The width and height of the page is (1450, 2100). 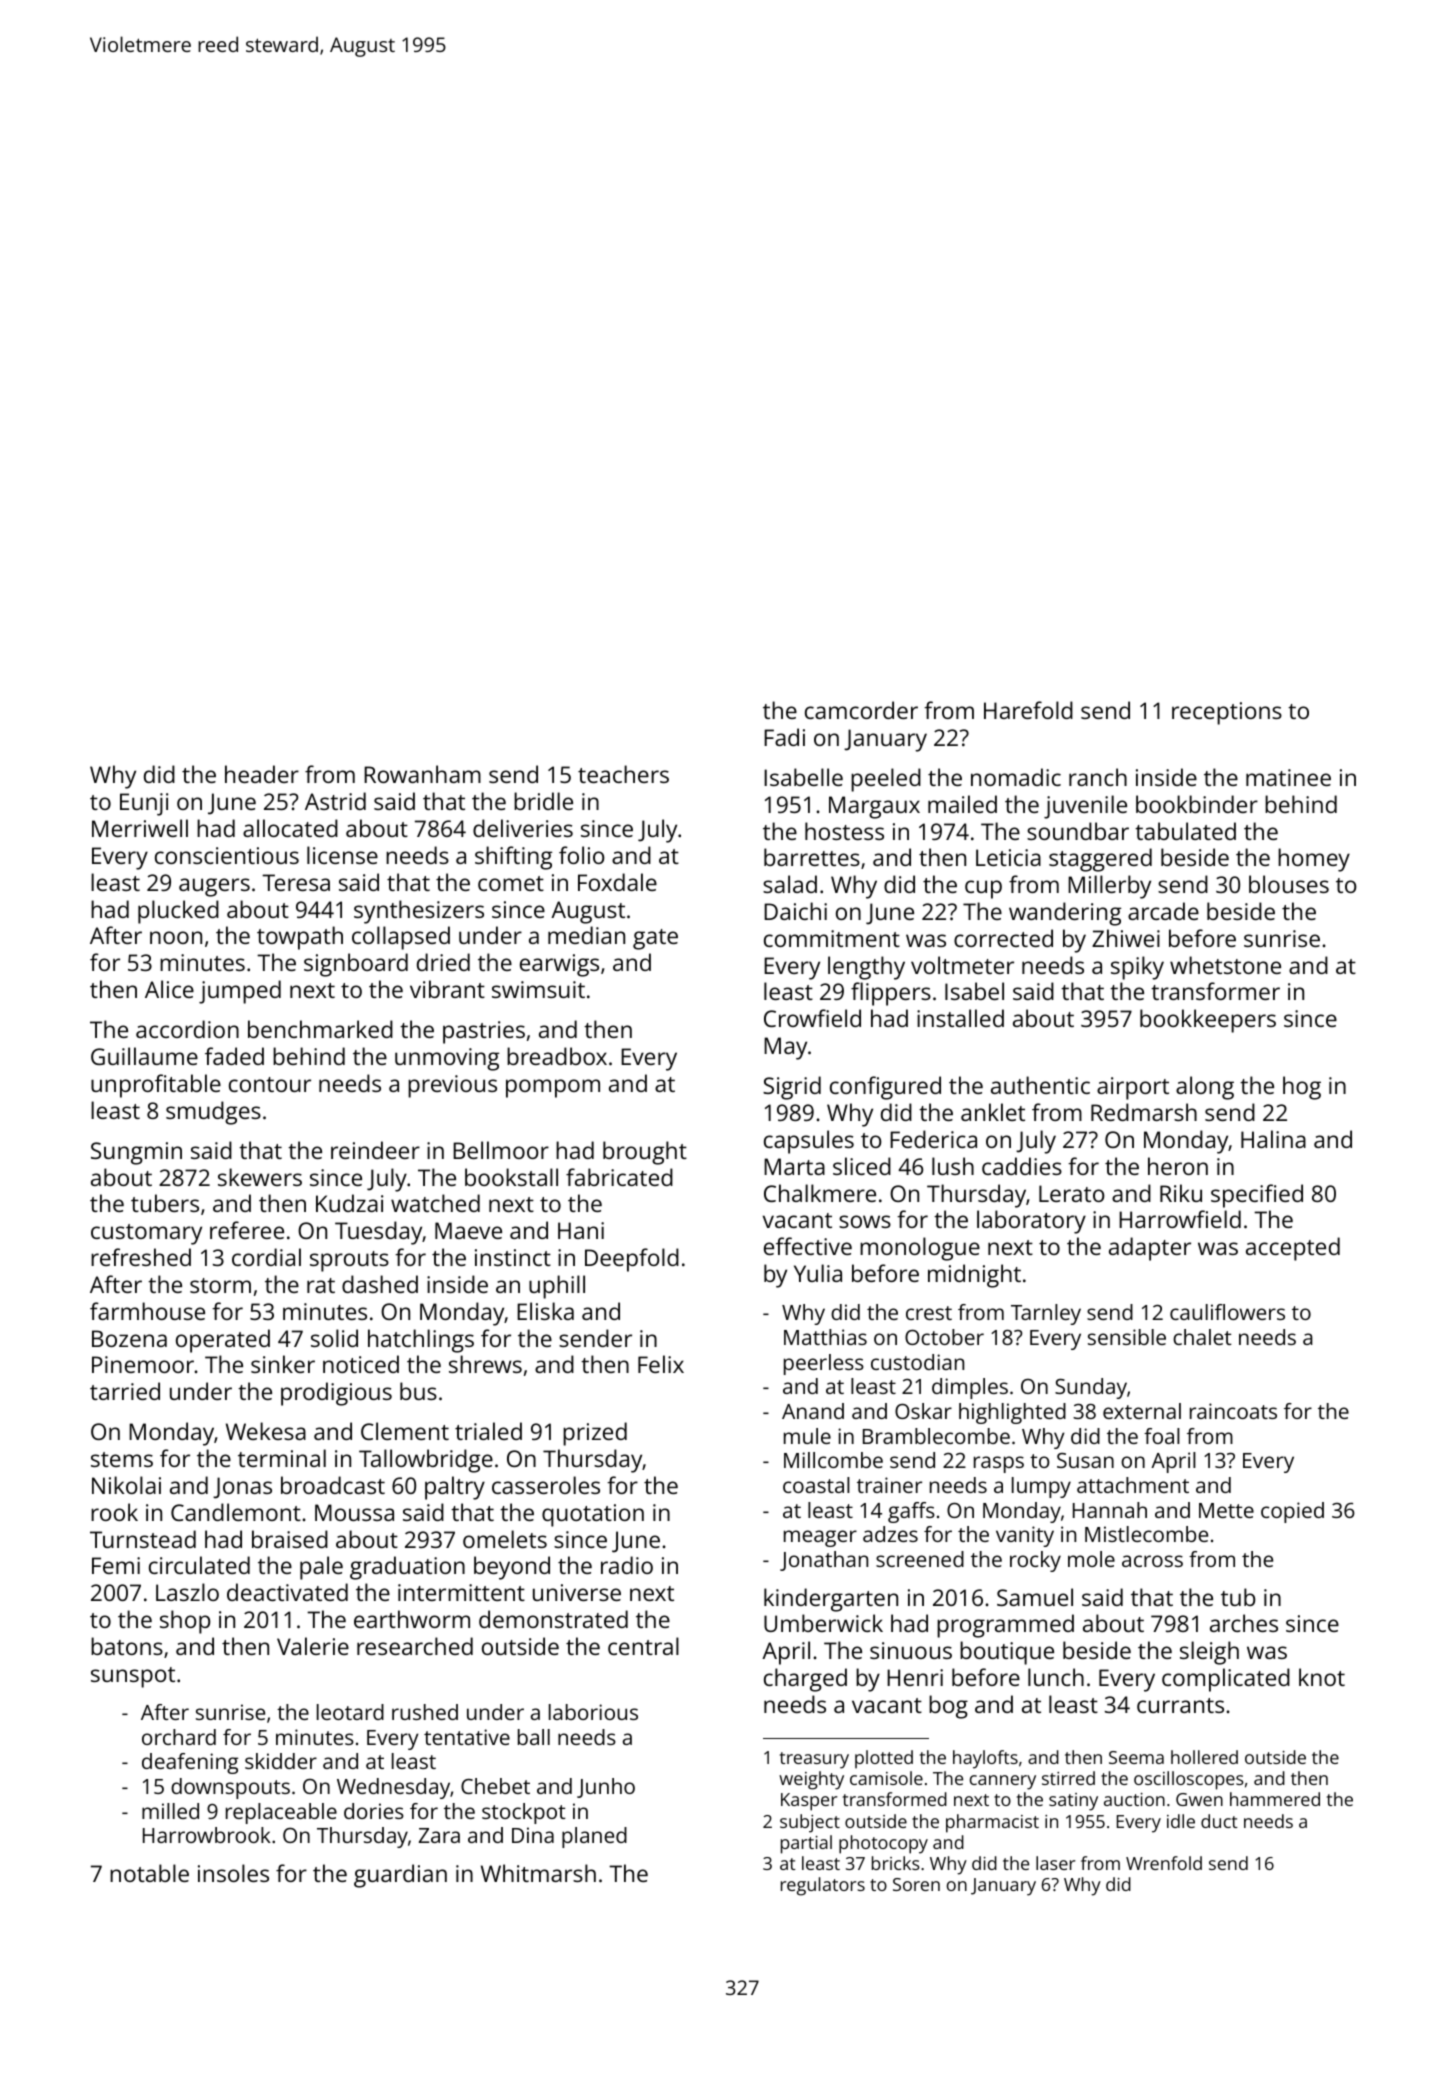 What do you see at coordinates (227, 855) in the page?
I see `conscientious` at bounding box center [227, 855].
